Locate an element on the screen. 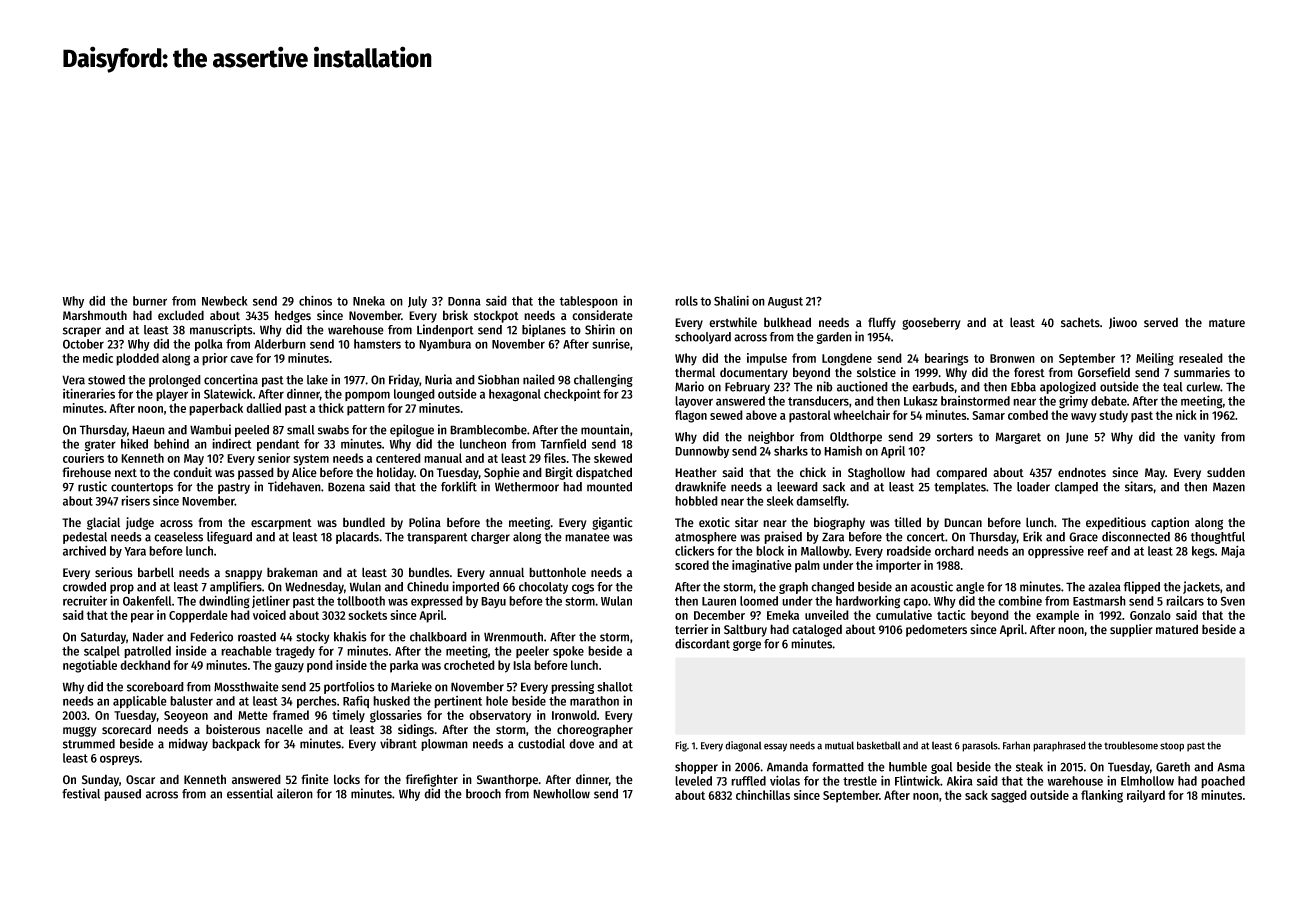 The width and height of the screenshot is (1308, 924). negotiable is located at coordinates (90, 666).
